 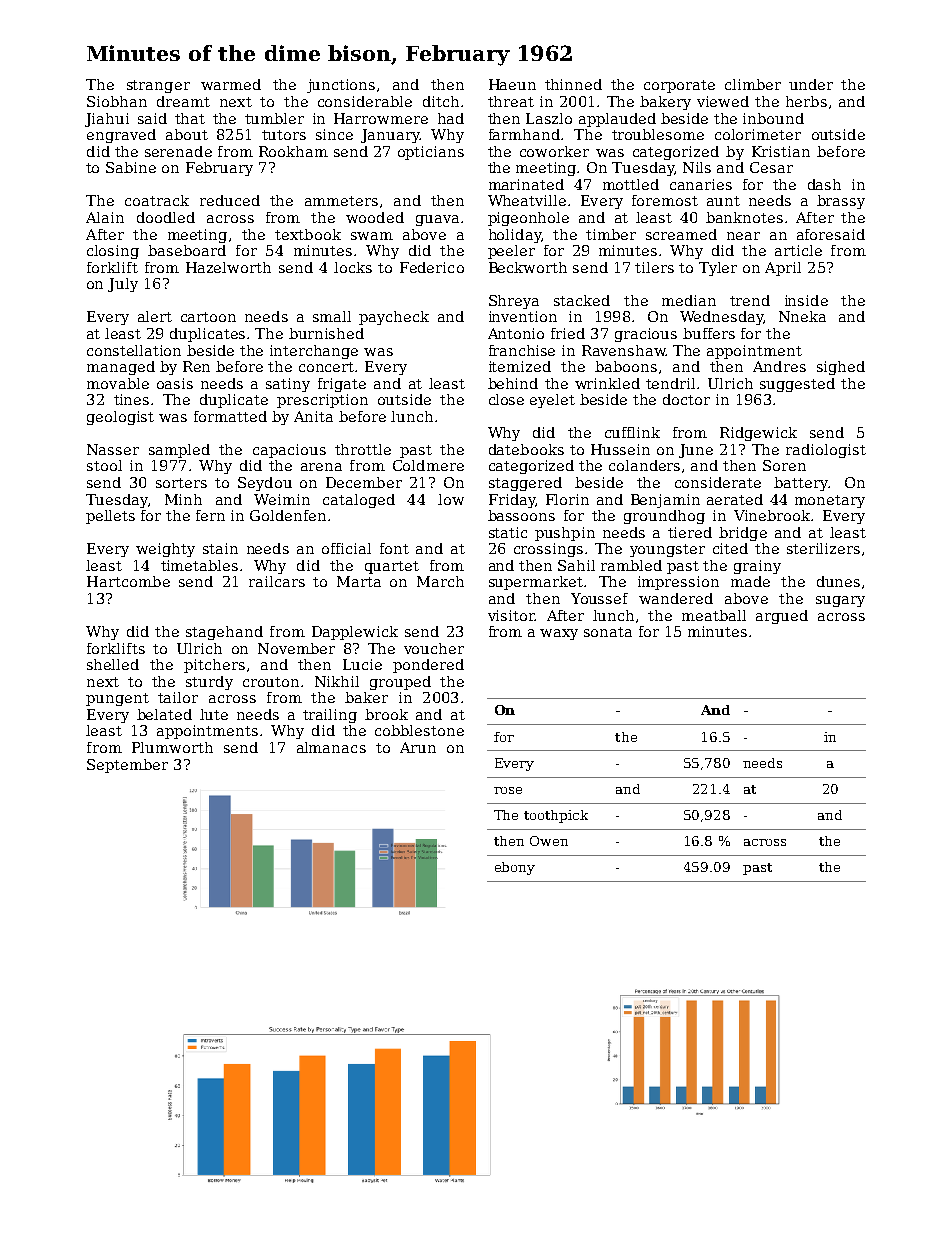 What do you see at coordinates (549, 841) in the page?
I see `Owen` at bounding box center [549, 841].
